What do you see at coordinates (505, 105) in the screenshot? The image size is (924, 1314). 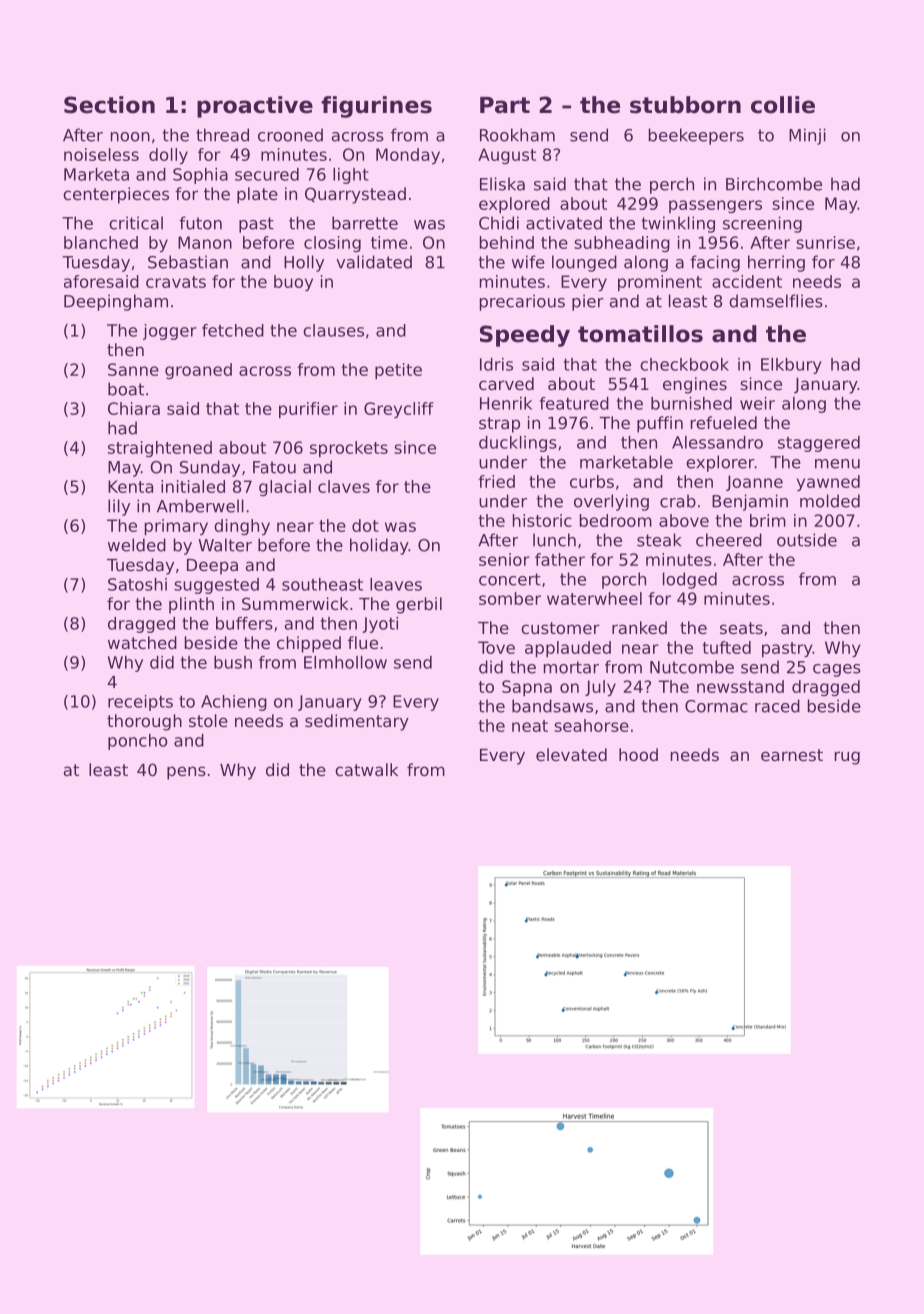 I see `Part` at bounding box center [505, 105].
